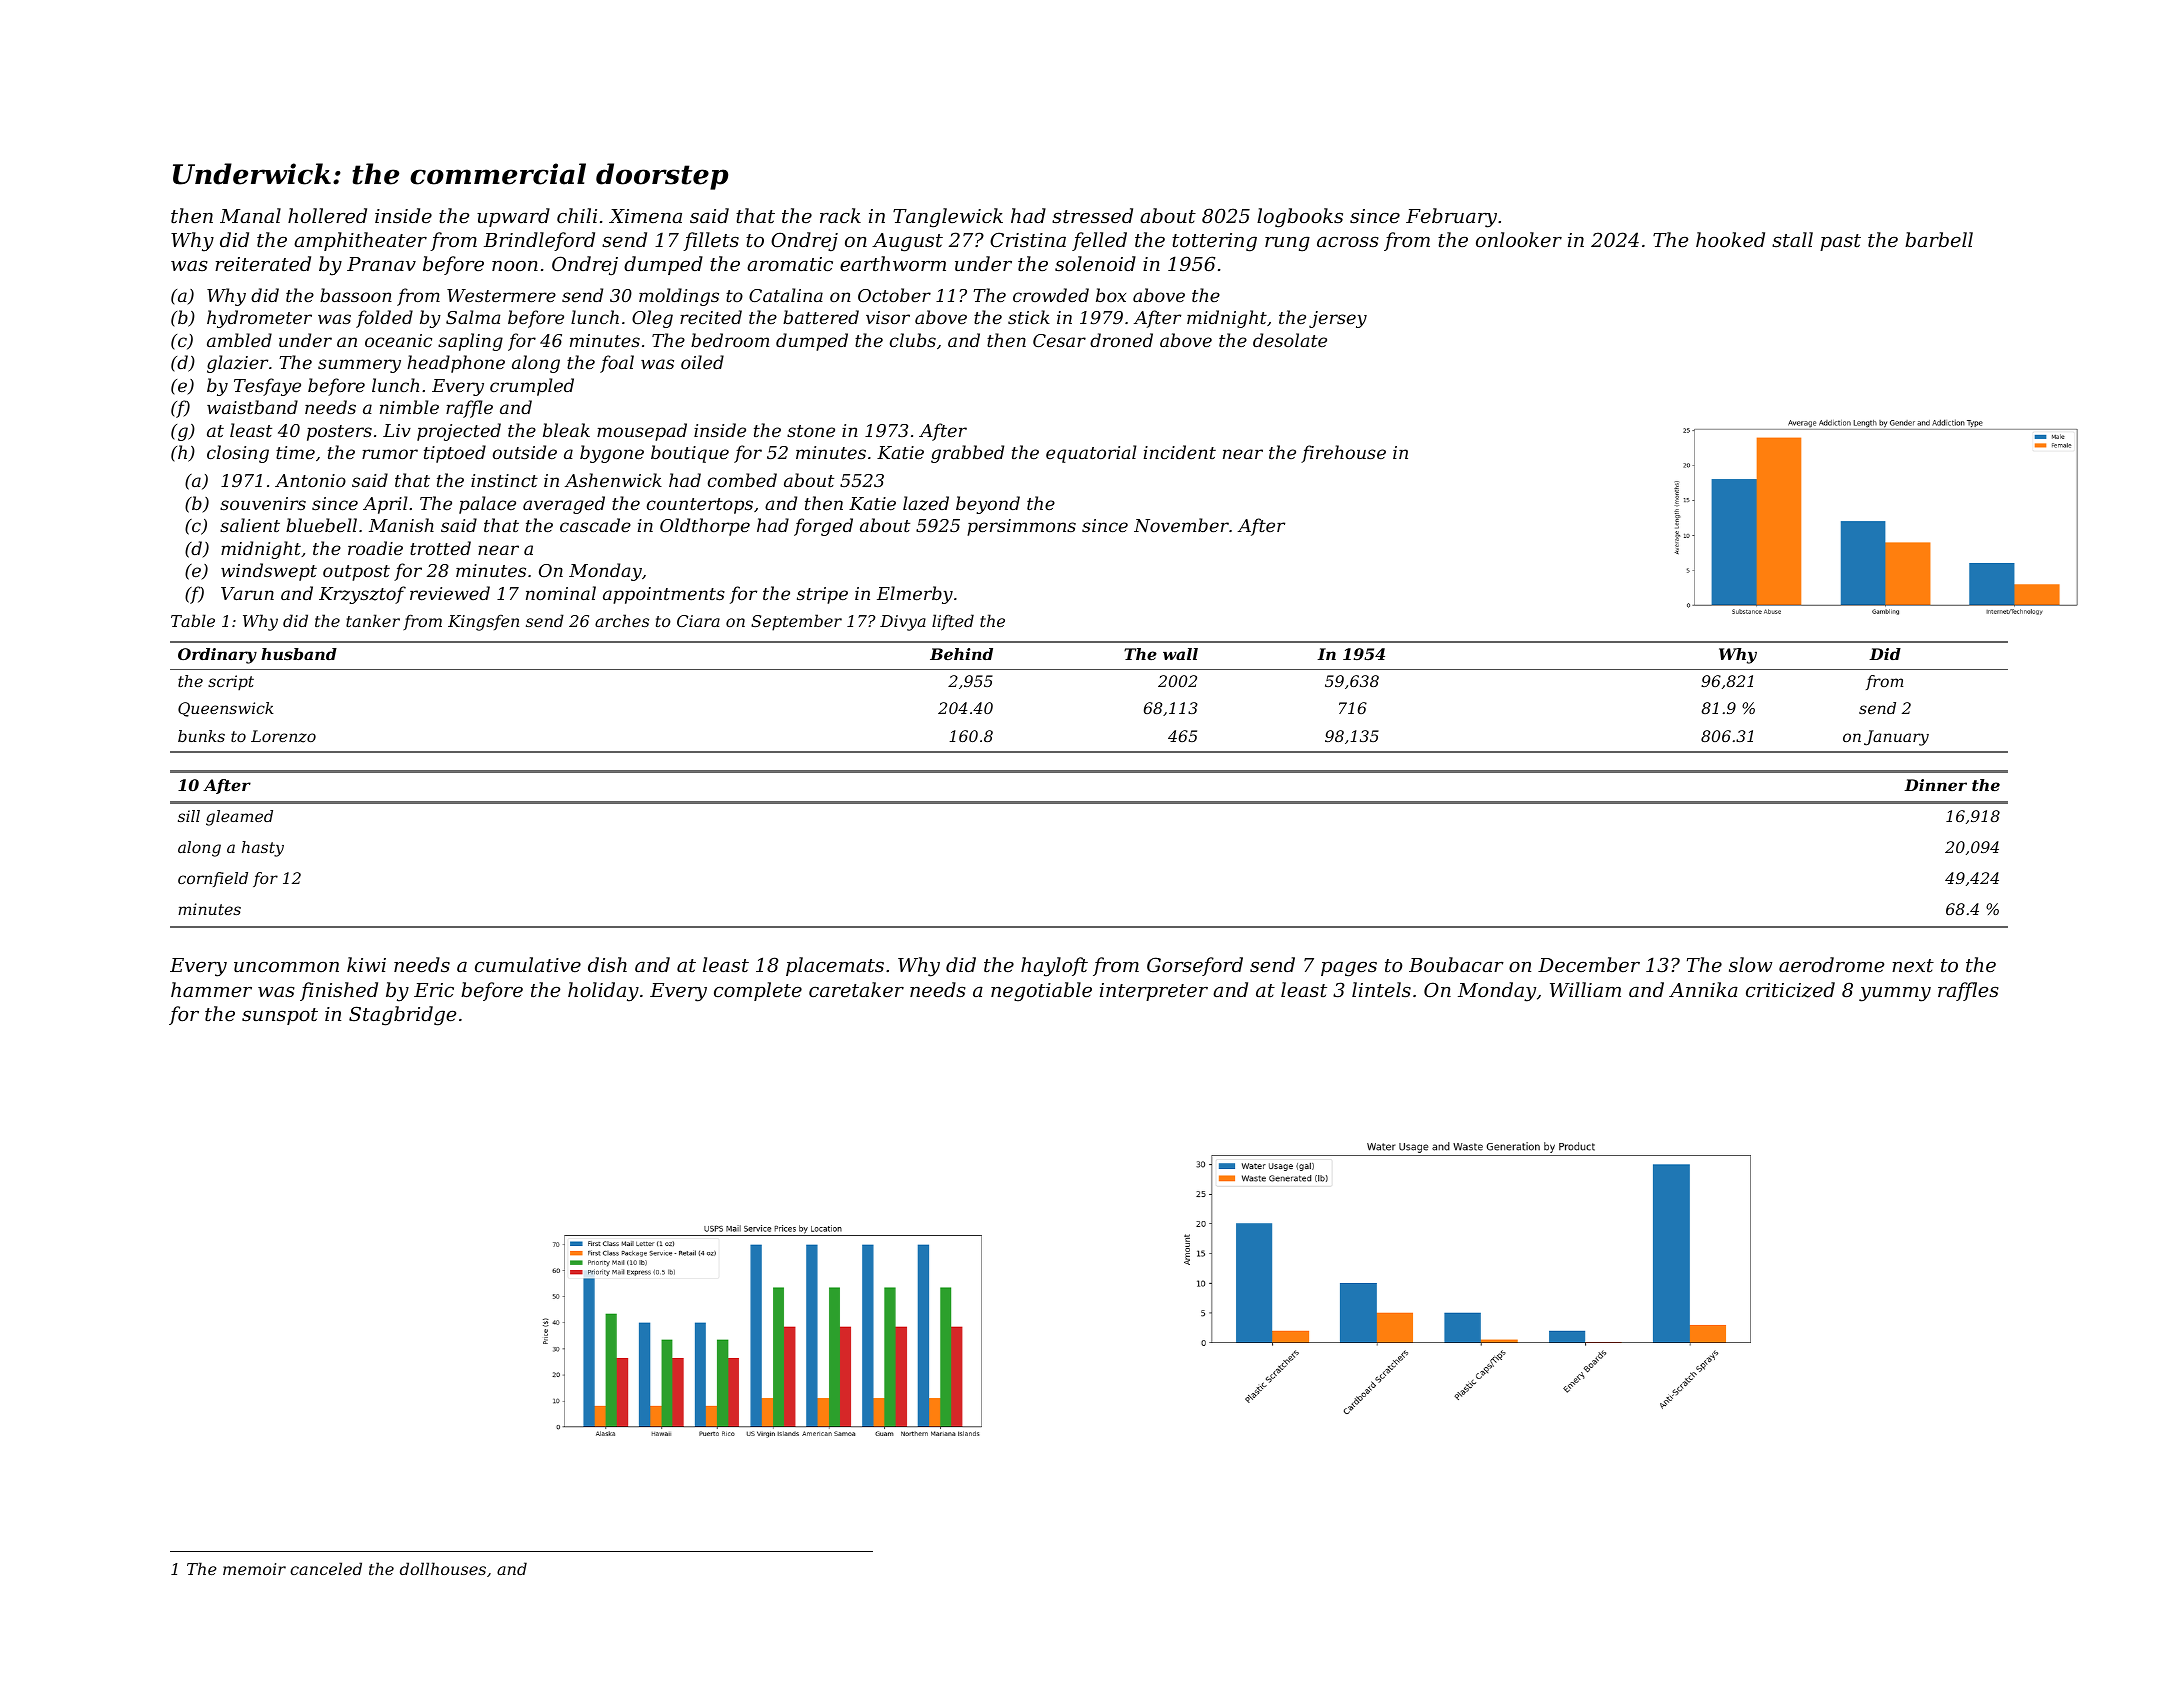 The width and height of the document is (2178, 1683). I want to click on firehouse, so click(1343, 454).
